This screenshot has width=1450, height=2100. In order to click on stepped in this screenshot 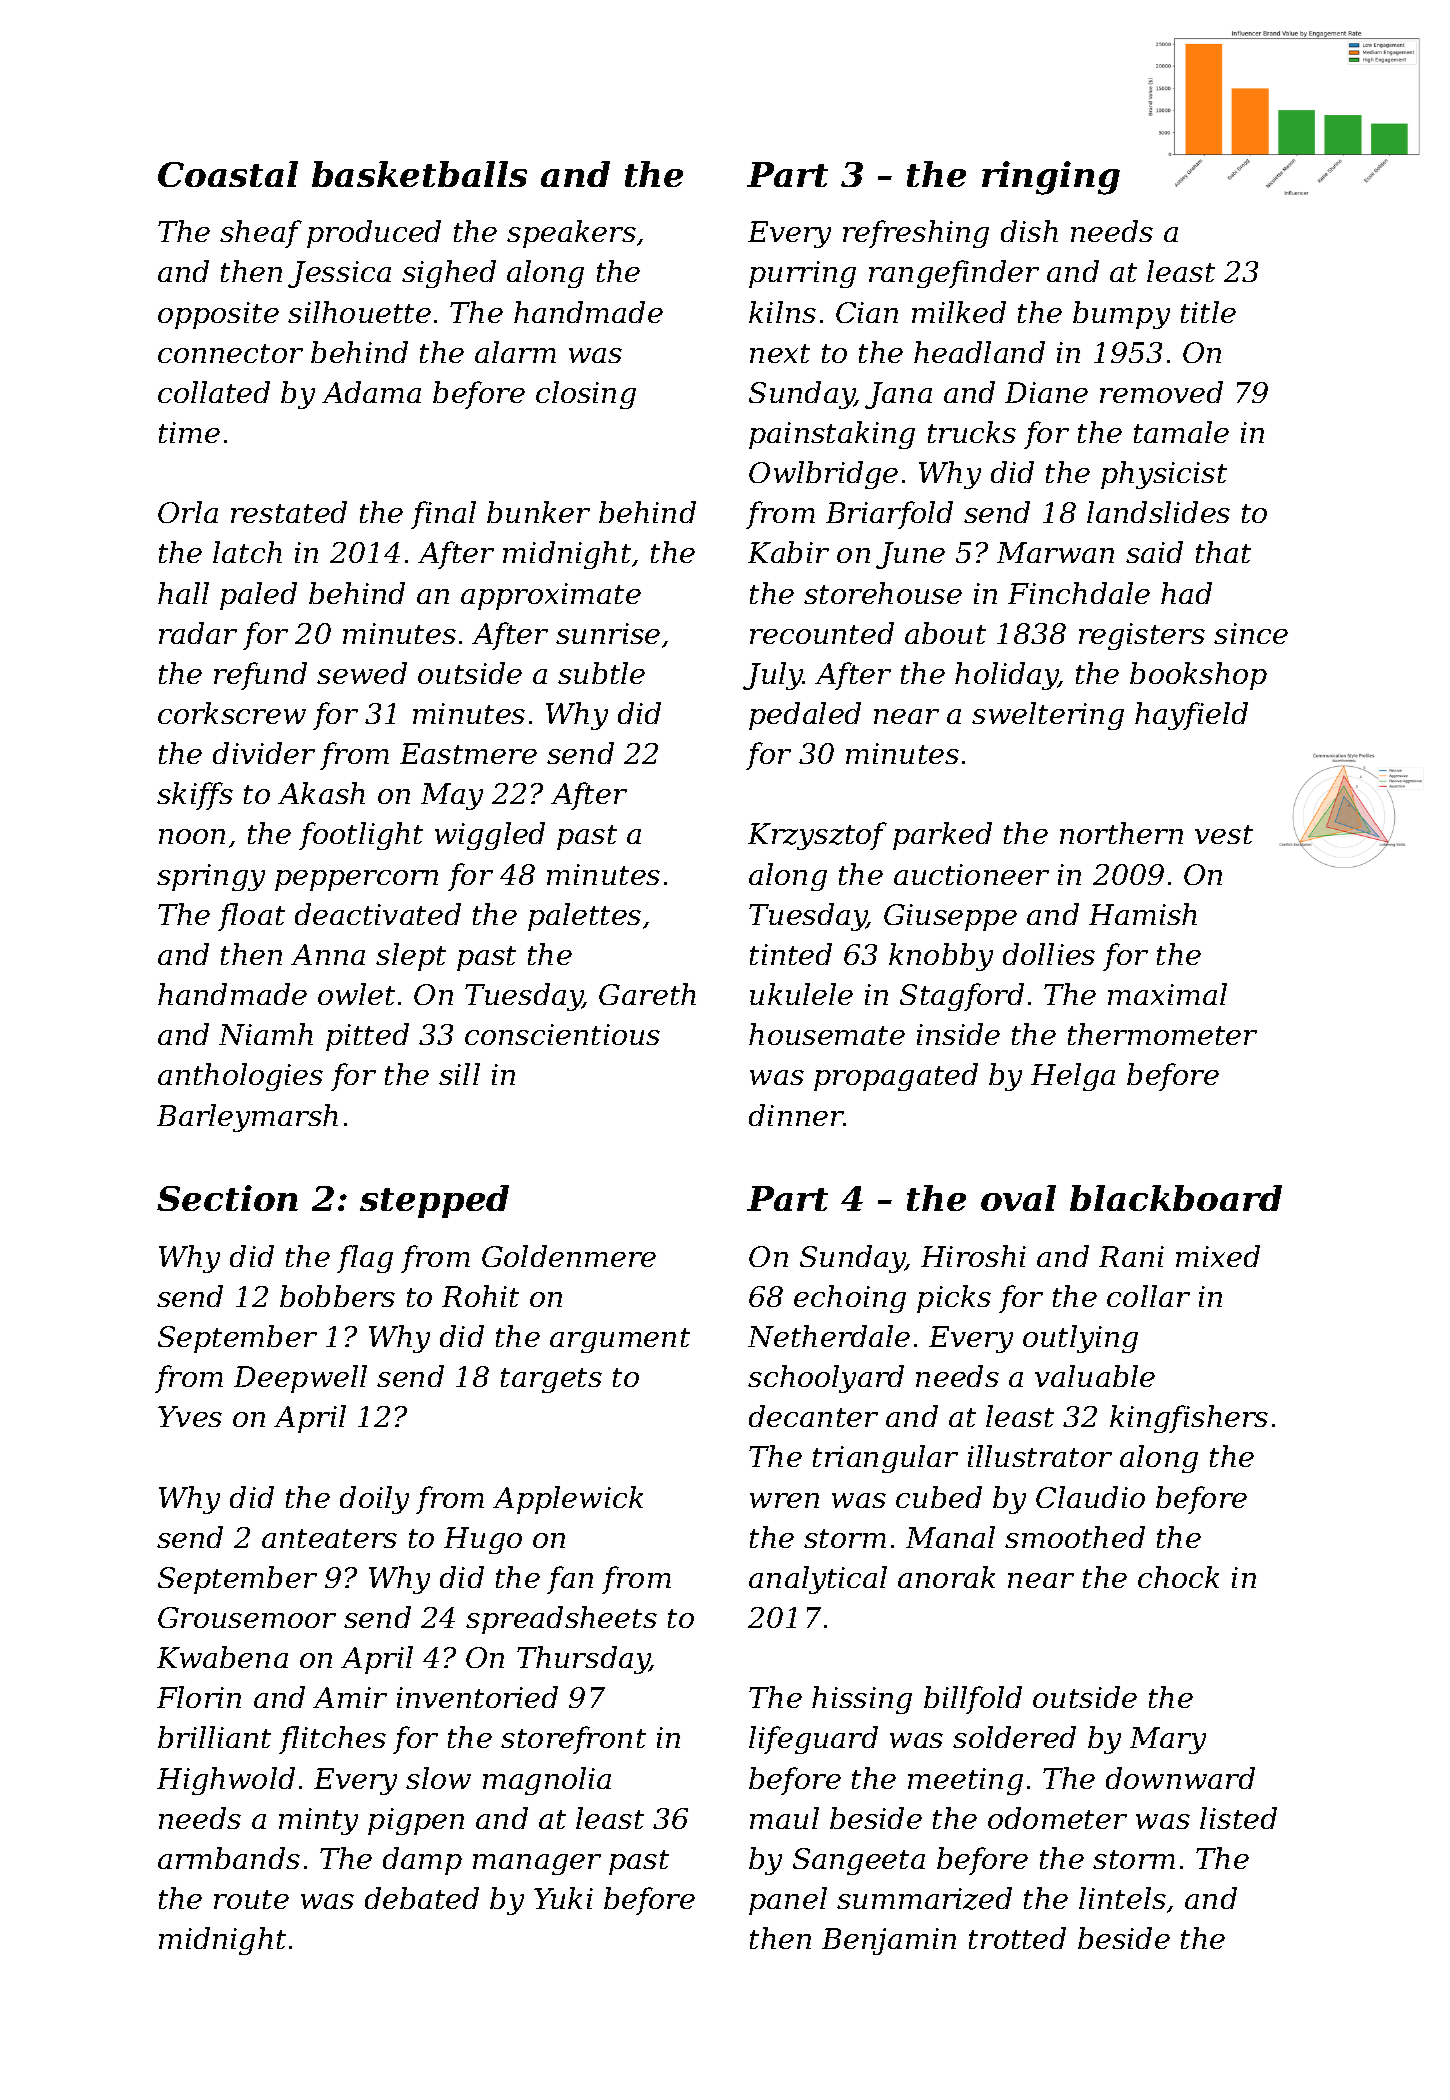, I will do `click(434, 1201)`.
